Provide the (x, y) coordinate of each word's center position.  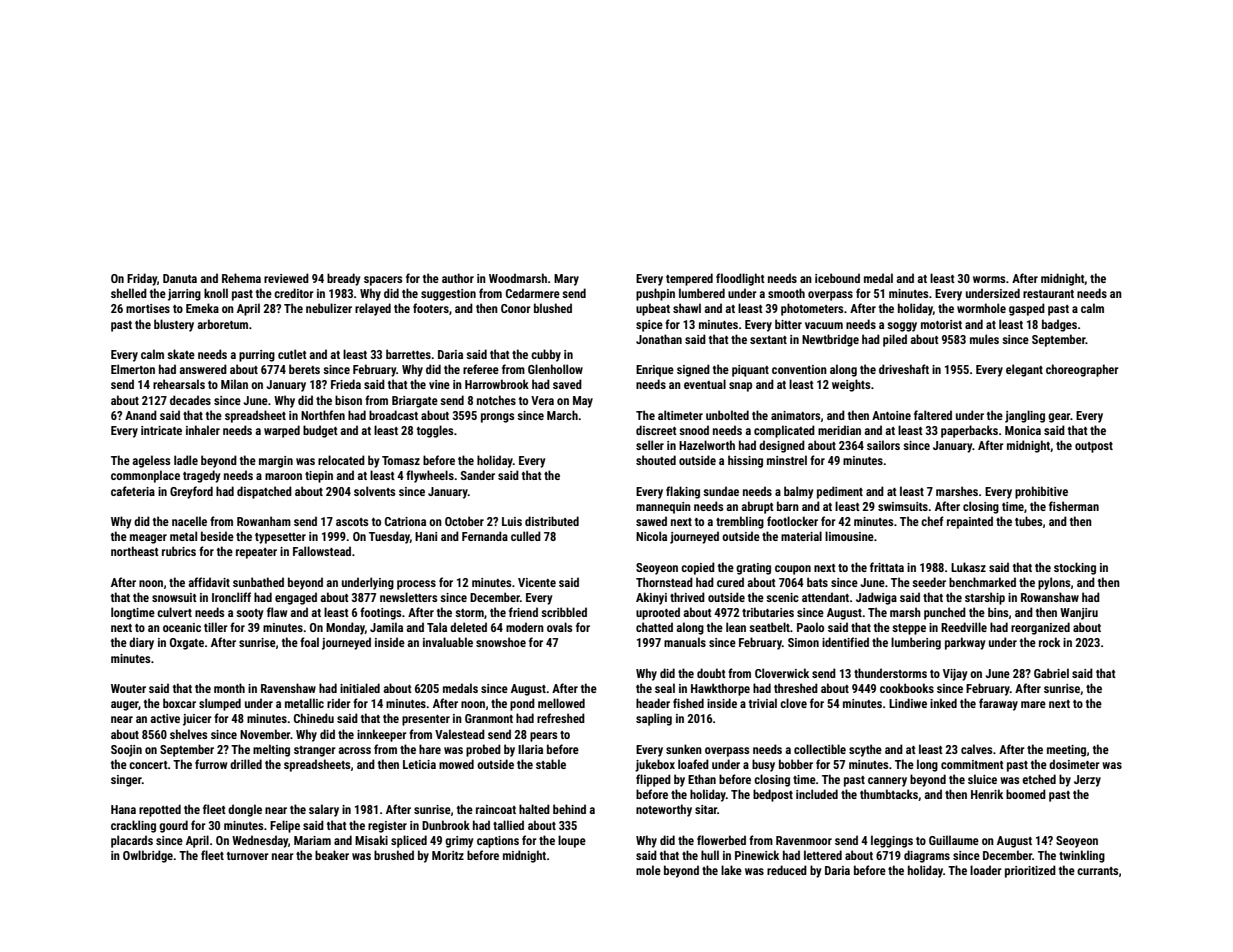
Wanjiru (1079, 614)
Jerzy (1087, 781)
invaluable (448, 642)
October (464, 521)
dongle (245, 810)
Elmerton (133, 369)
